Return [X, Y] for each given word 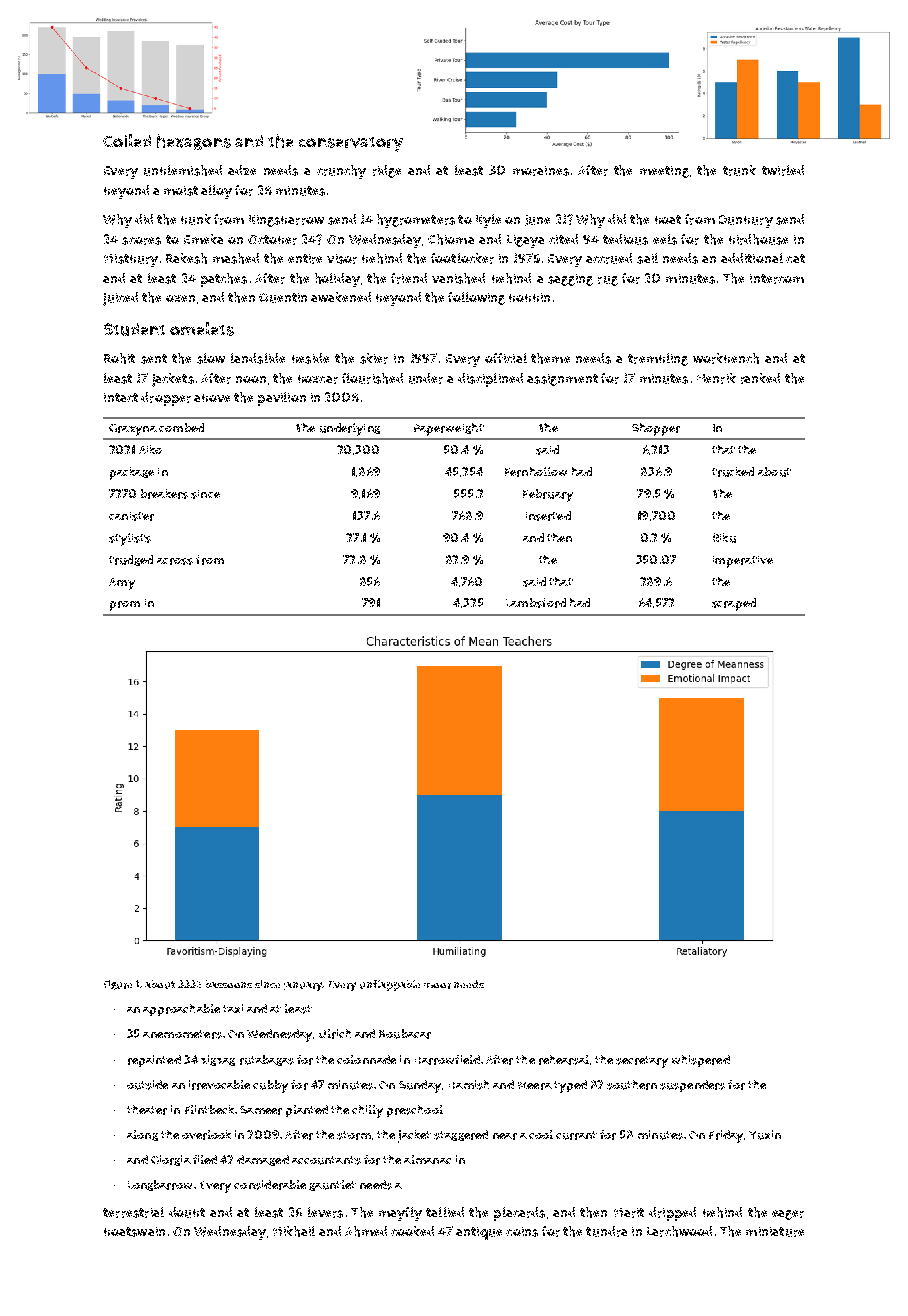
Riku [724, 538]
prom [125, 606]
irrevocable [219, 1085]
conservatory [351, 144]
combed [181, 427]
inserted [548, 516]
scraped [734, 604]
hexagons [194, 142]
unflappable [390, 985]
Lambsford [536, 603]
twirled [783, 170]
